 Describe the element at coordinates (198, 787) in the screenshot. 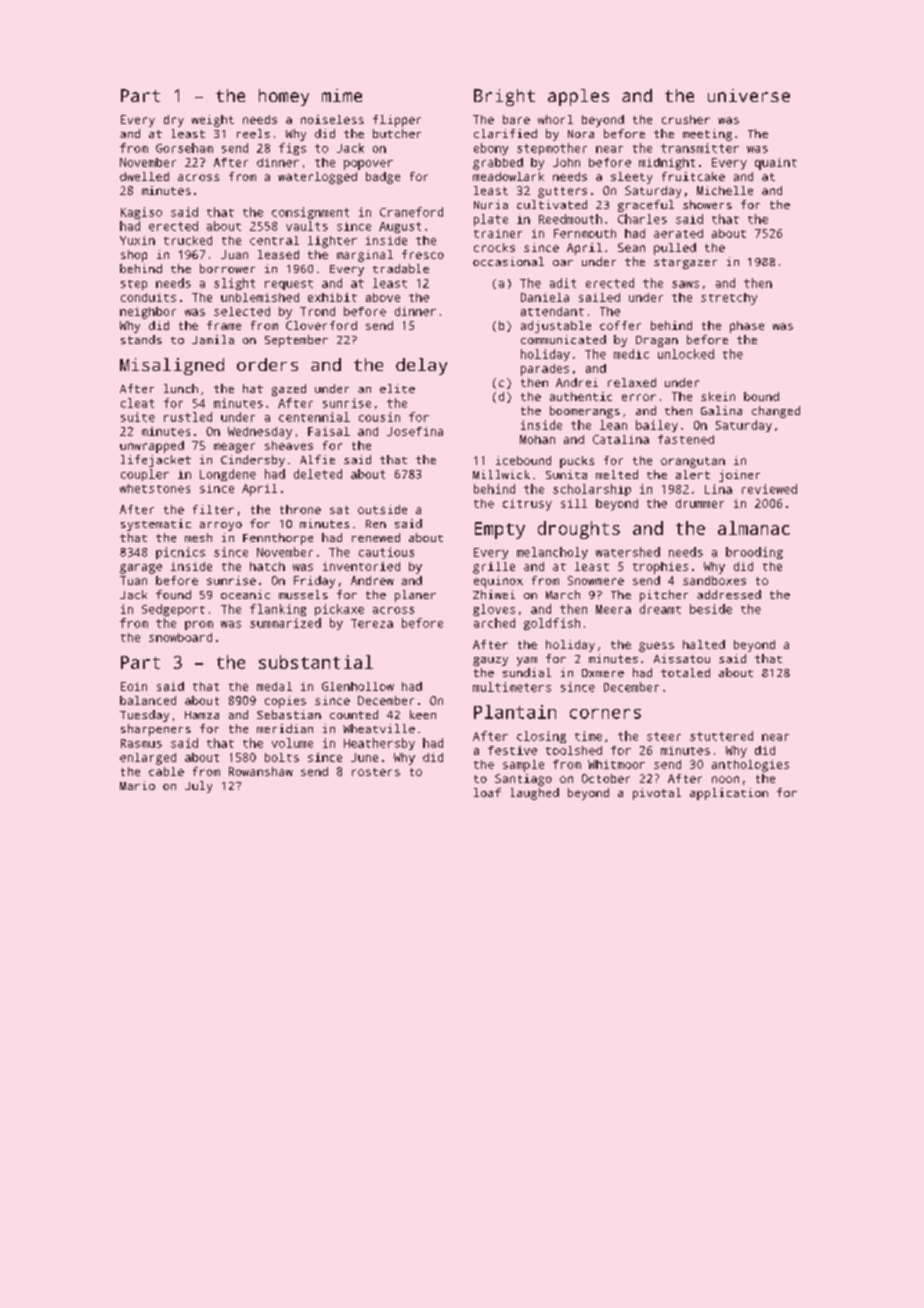

I see `July` at that location.
